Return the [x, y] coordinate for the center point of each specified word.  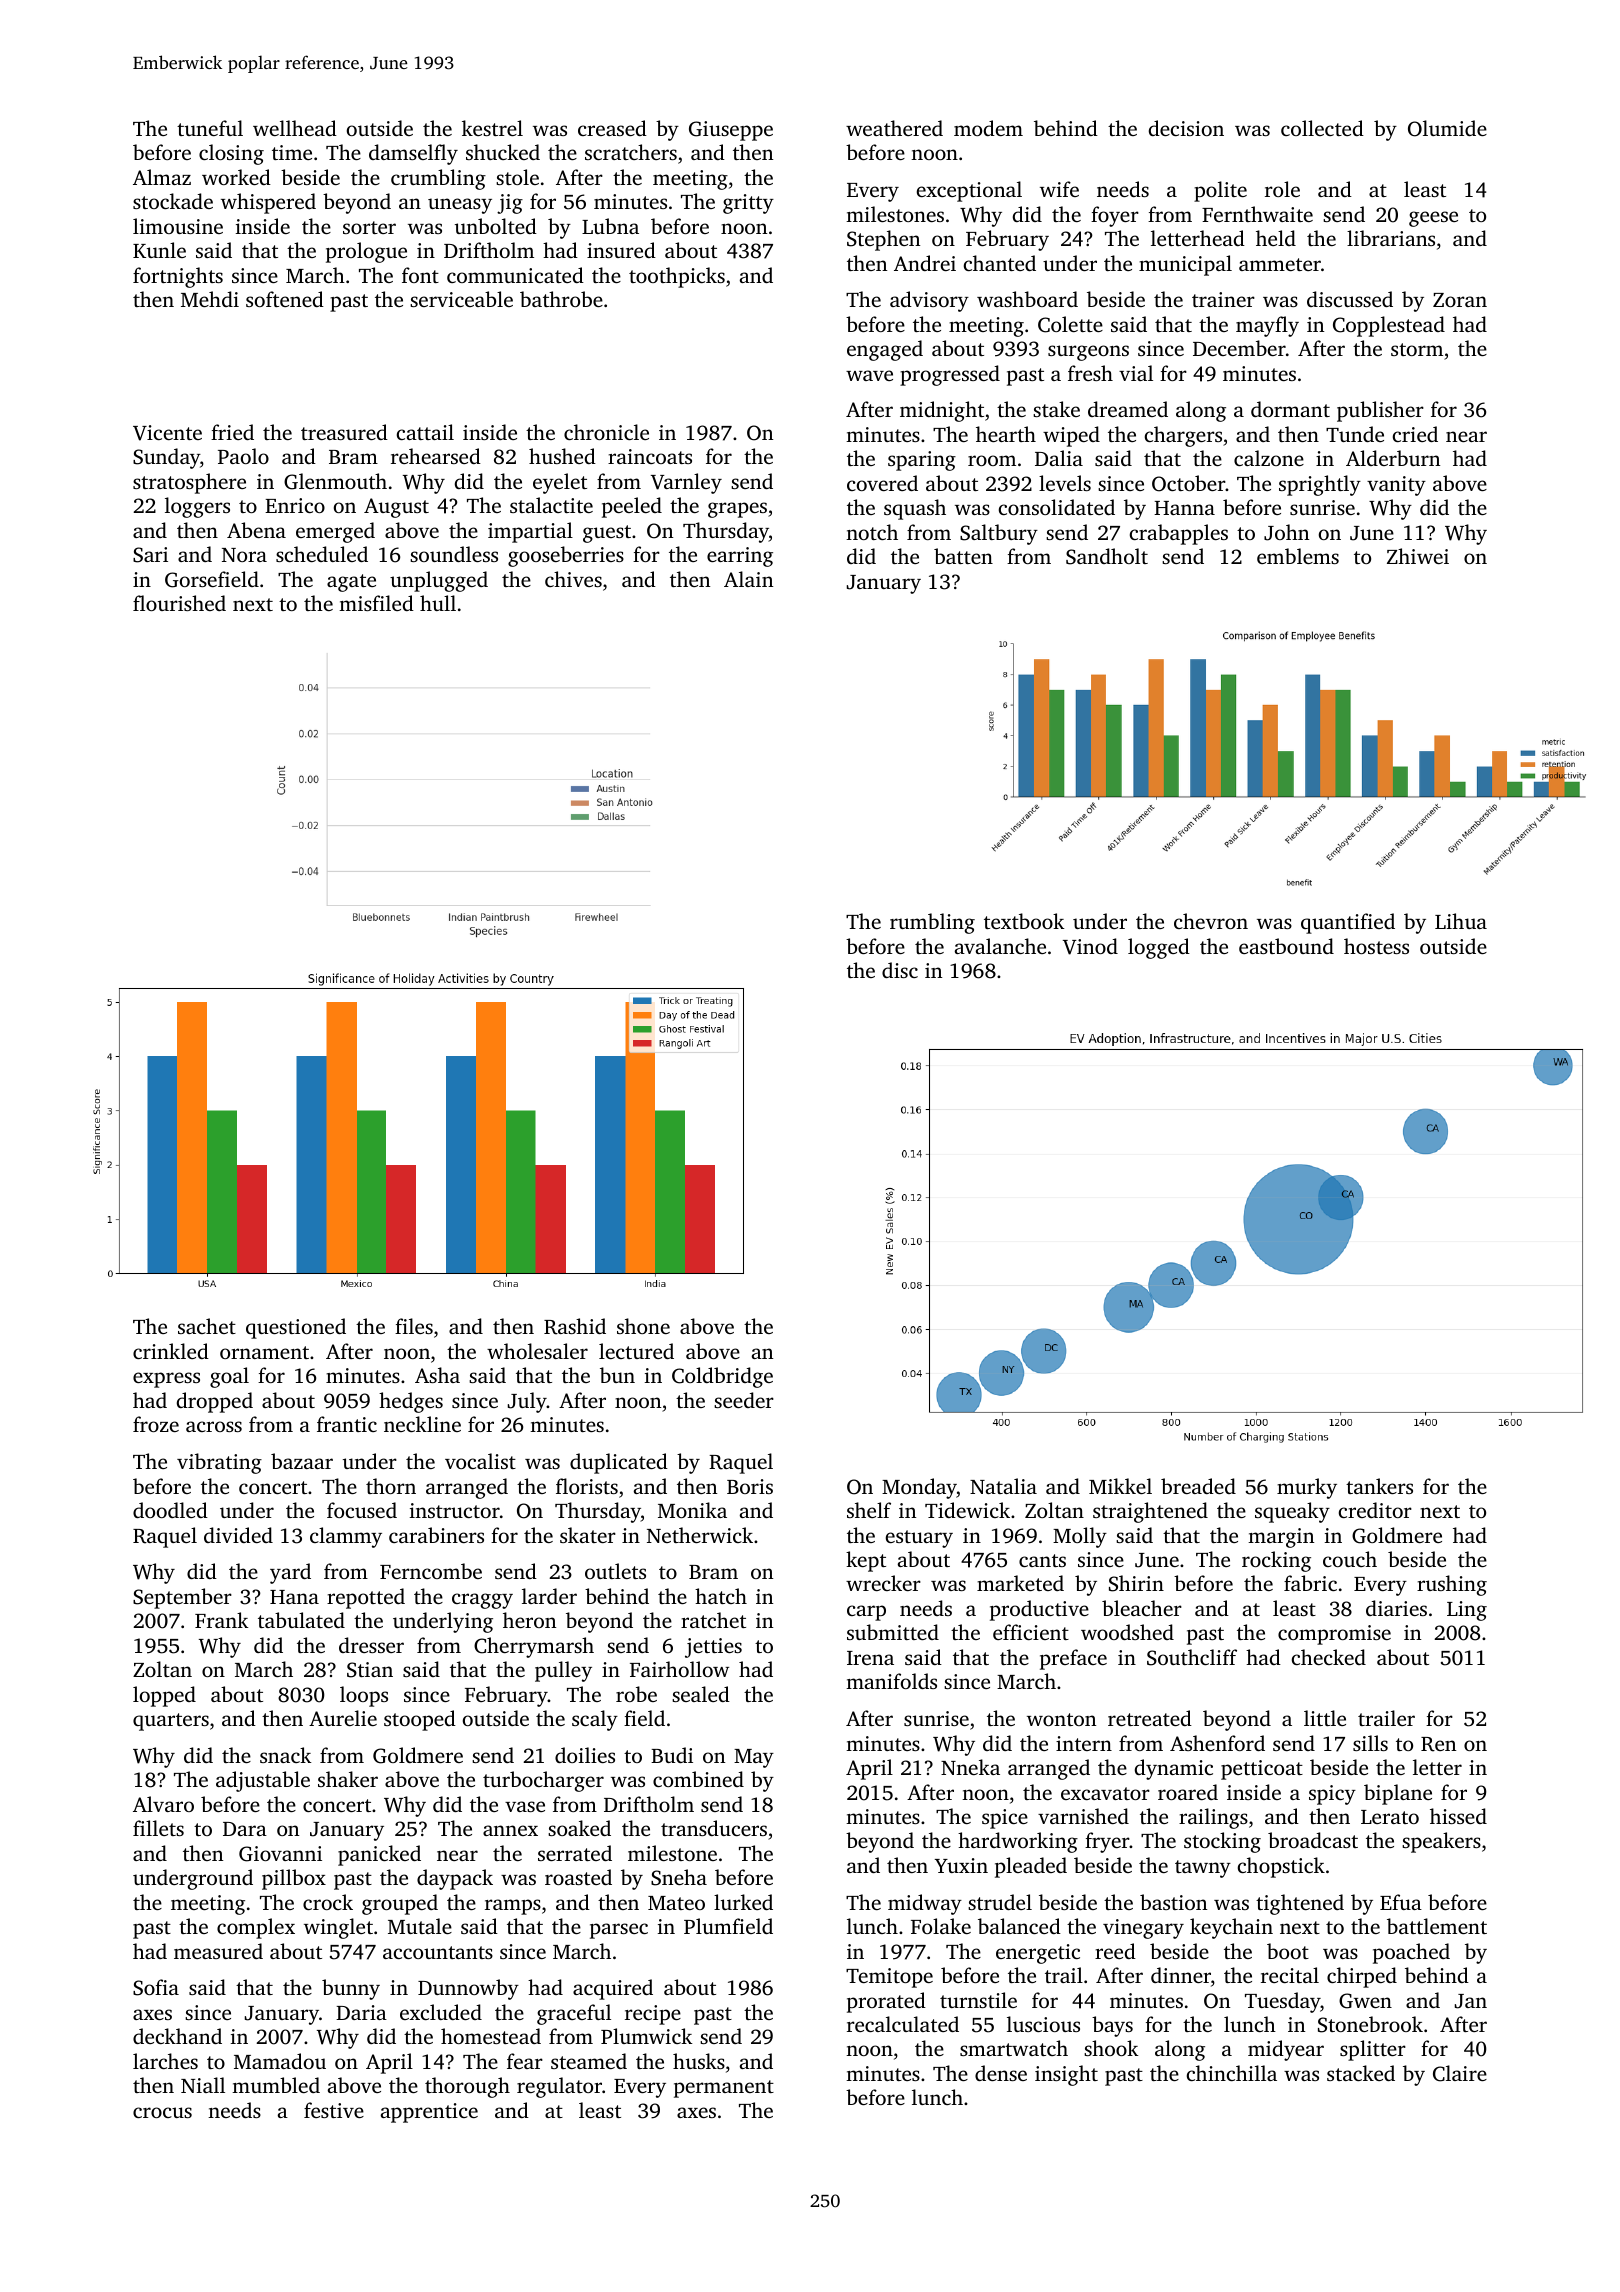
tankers [1379, 1486]
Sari [150, 555]
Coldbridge [722, 1377]
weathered [894, 128]
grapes [737, 510]
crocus [162, 2112]
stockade [173, 201]
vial [1136, 373]
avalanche [1000, 946]
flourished [179, 603]
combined [698, 1779]
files [414, 1326]
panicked [379, 1855]
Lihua [1461, 921]
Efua [1401, 1902]
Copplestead [1389, 326]
